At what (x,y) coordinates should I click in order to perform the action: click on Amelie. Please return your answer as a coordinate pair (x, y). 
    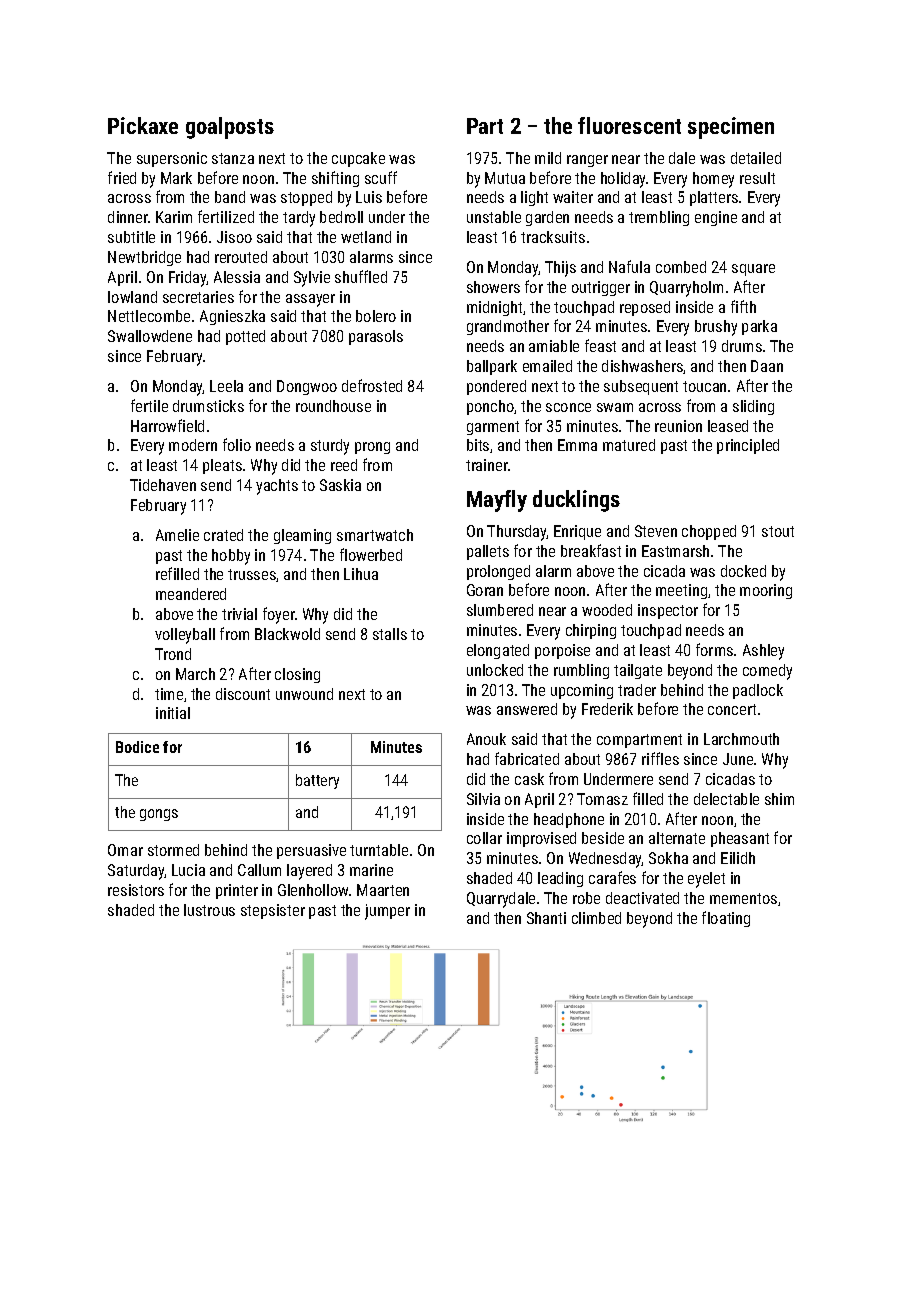
    Looking at the image, I should click on (177, 535).
